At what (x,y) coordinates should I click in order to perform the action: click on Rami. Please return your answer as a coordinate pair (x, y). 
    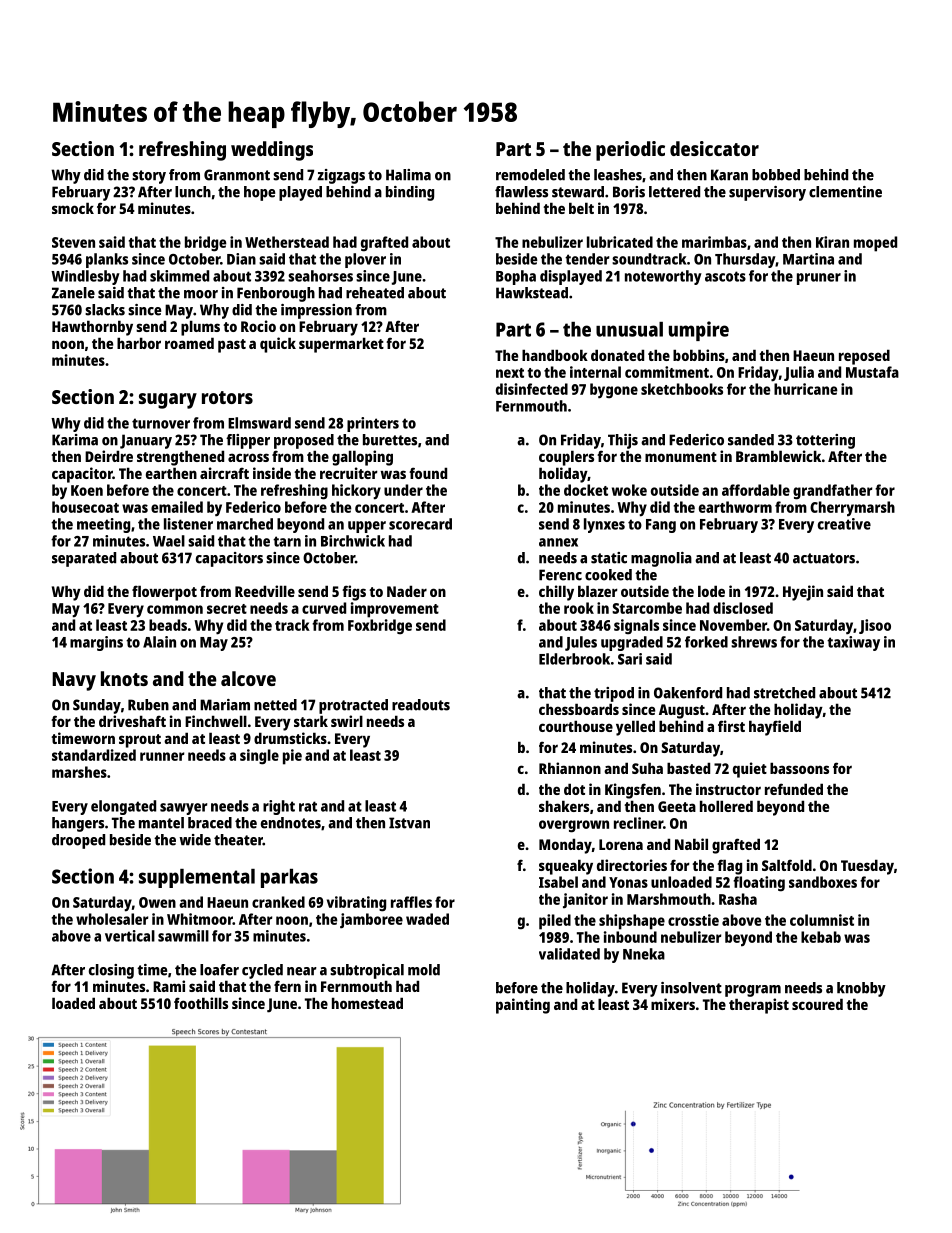
    Looking at the image, I should click on (169, 986).
